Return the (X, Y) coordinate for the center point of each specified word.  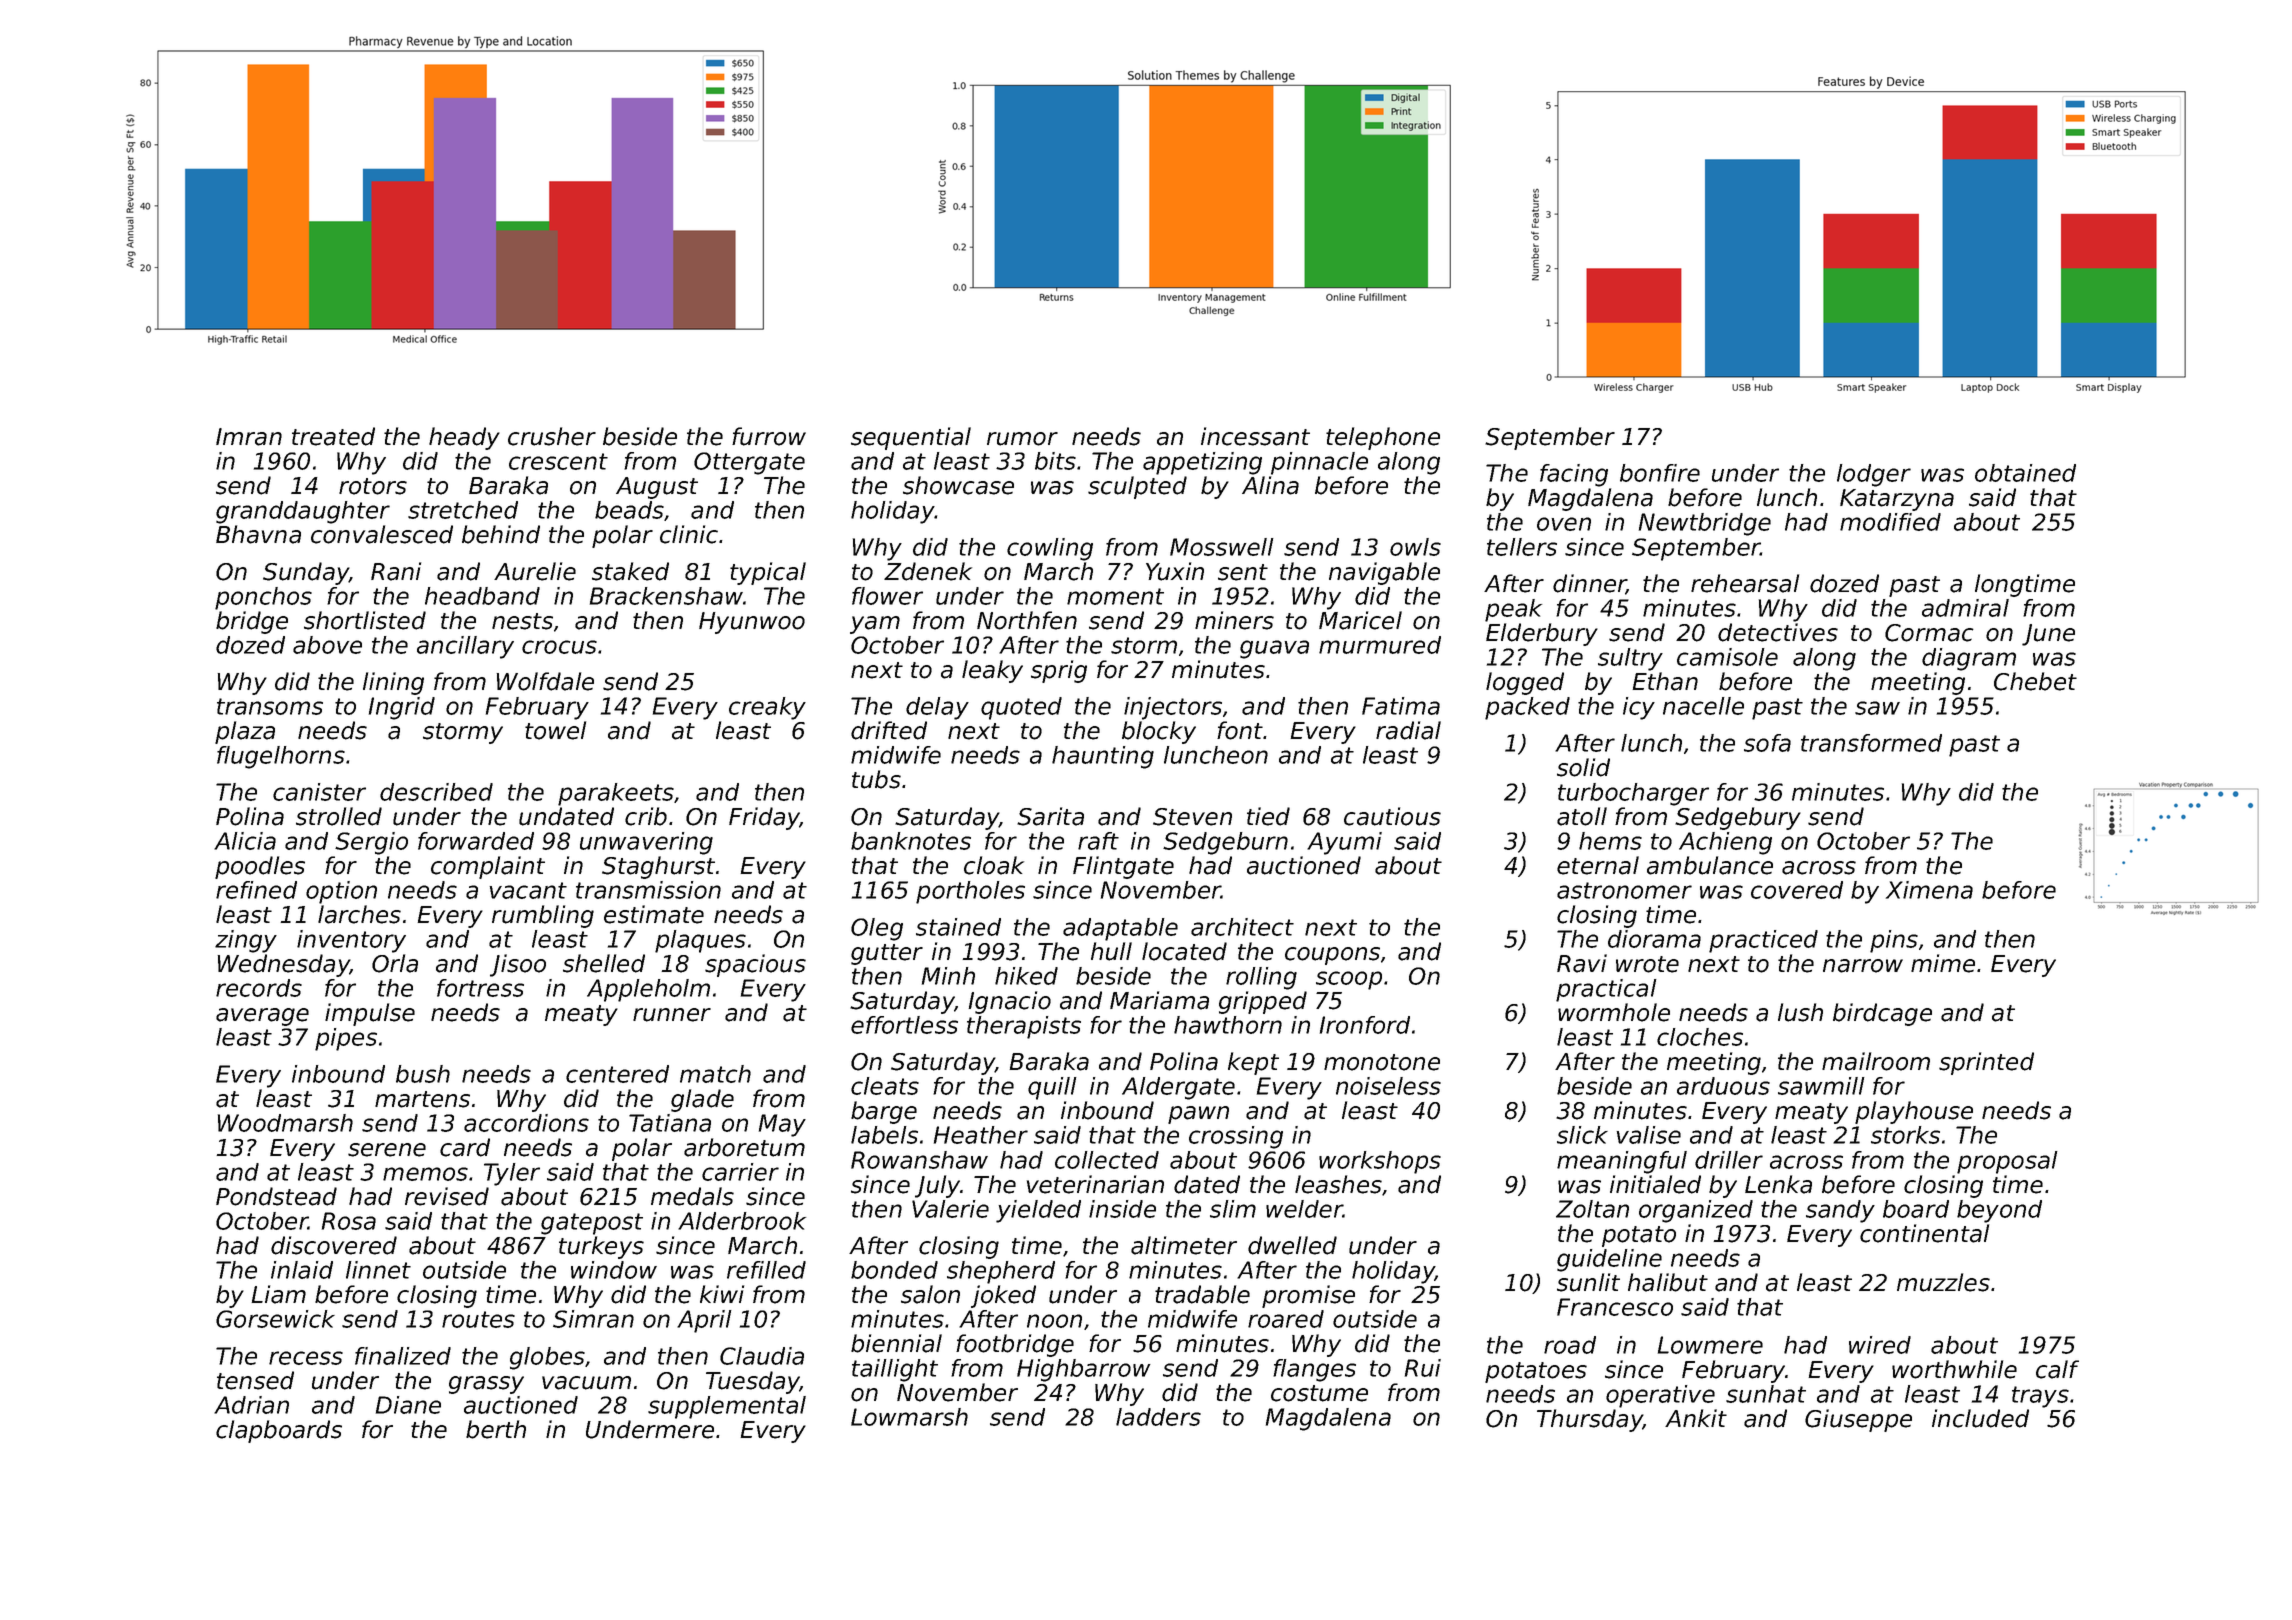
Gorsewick (275, 1319)
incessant (1255, 436)
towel (555, 730)
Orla (395, 963)
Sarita (1050, 816)
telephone (1383, 438)
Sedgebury (1738, 818)
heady (464, 438)
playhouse (1914, 1112)
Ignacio (1010, 1002)
